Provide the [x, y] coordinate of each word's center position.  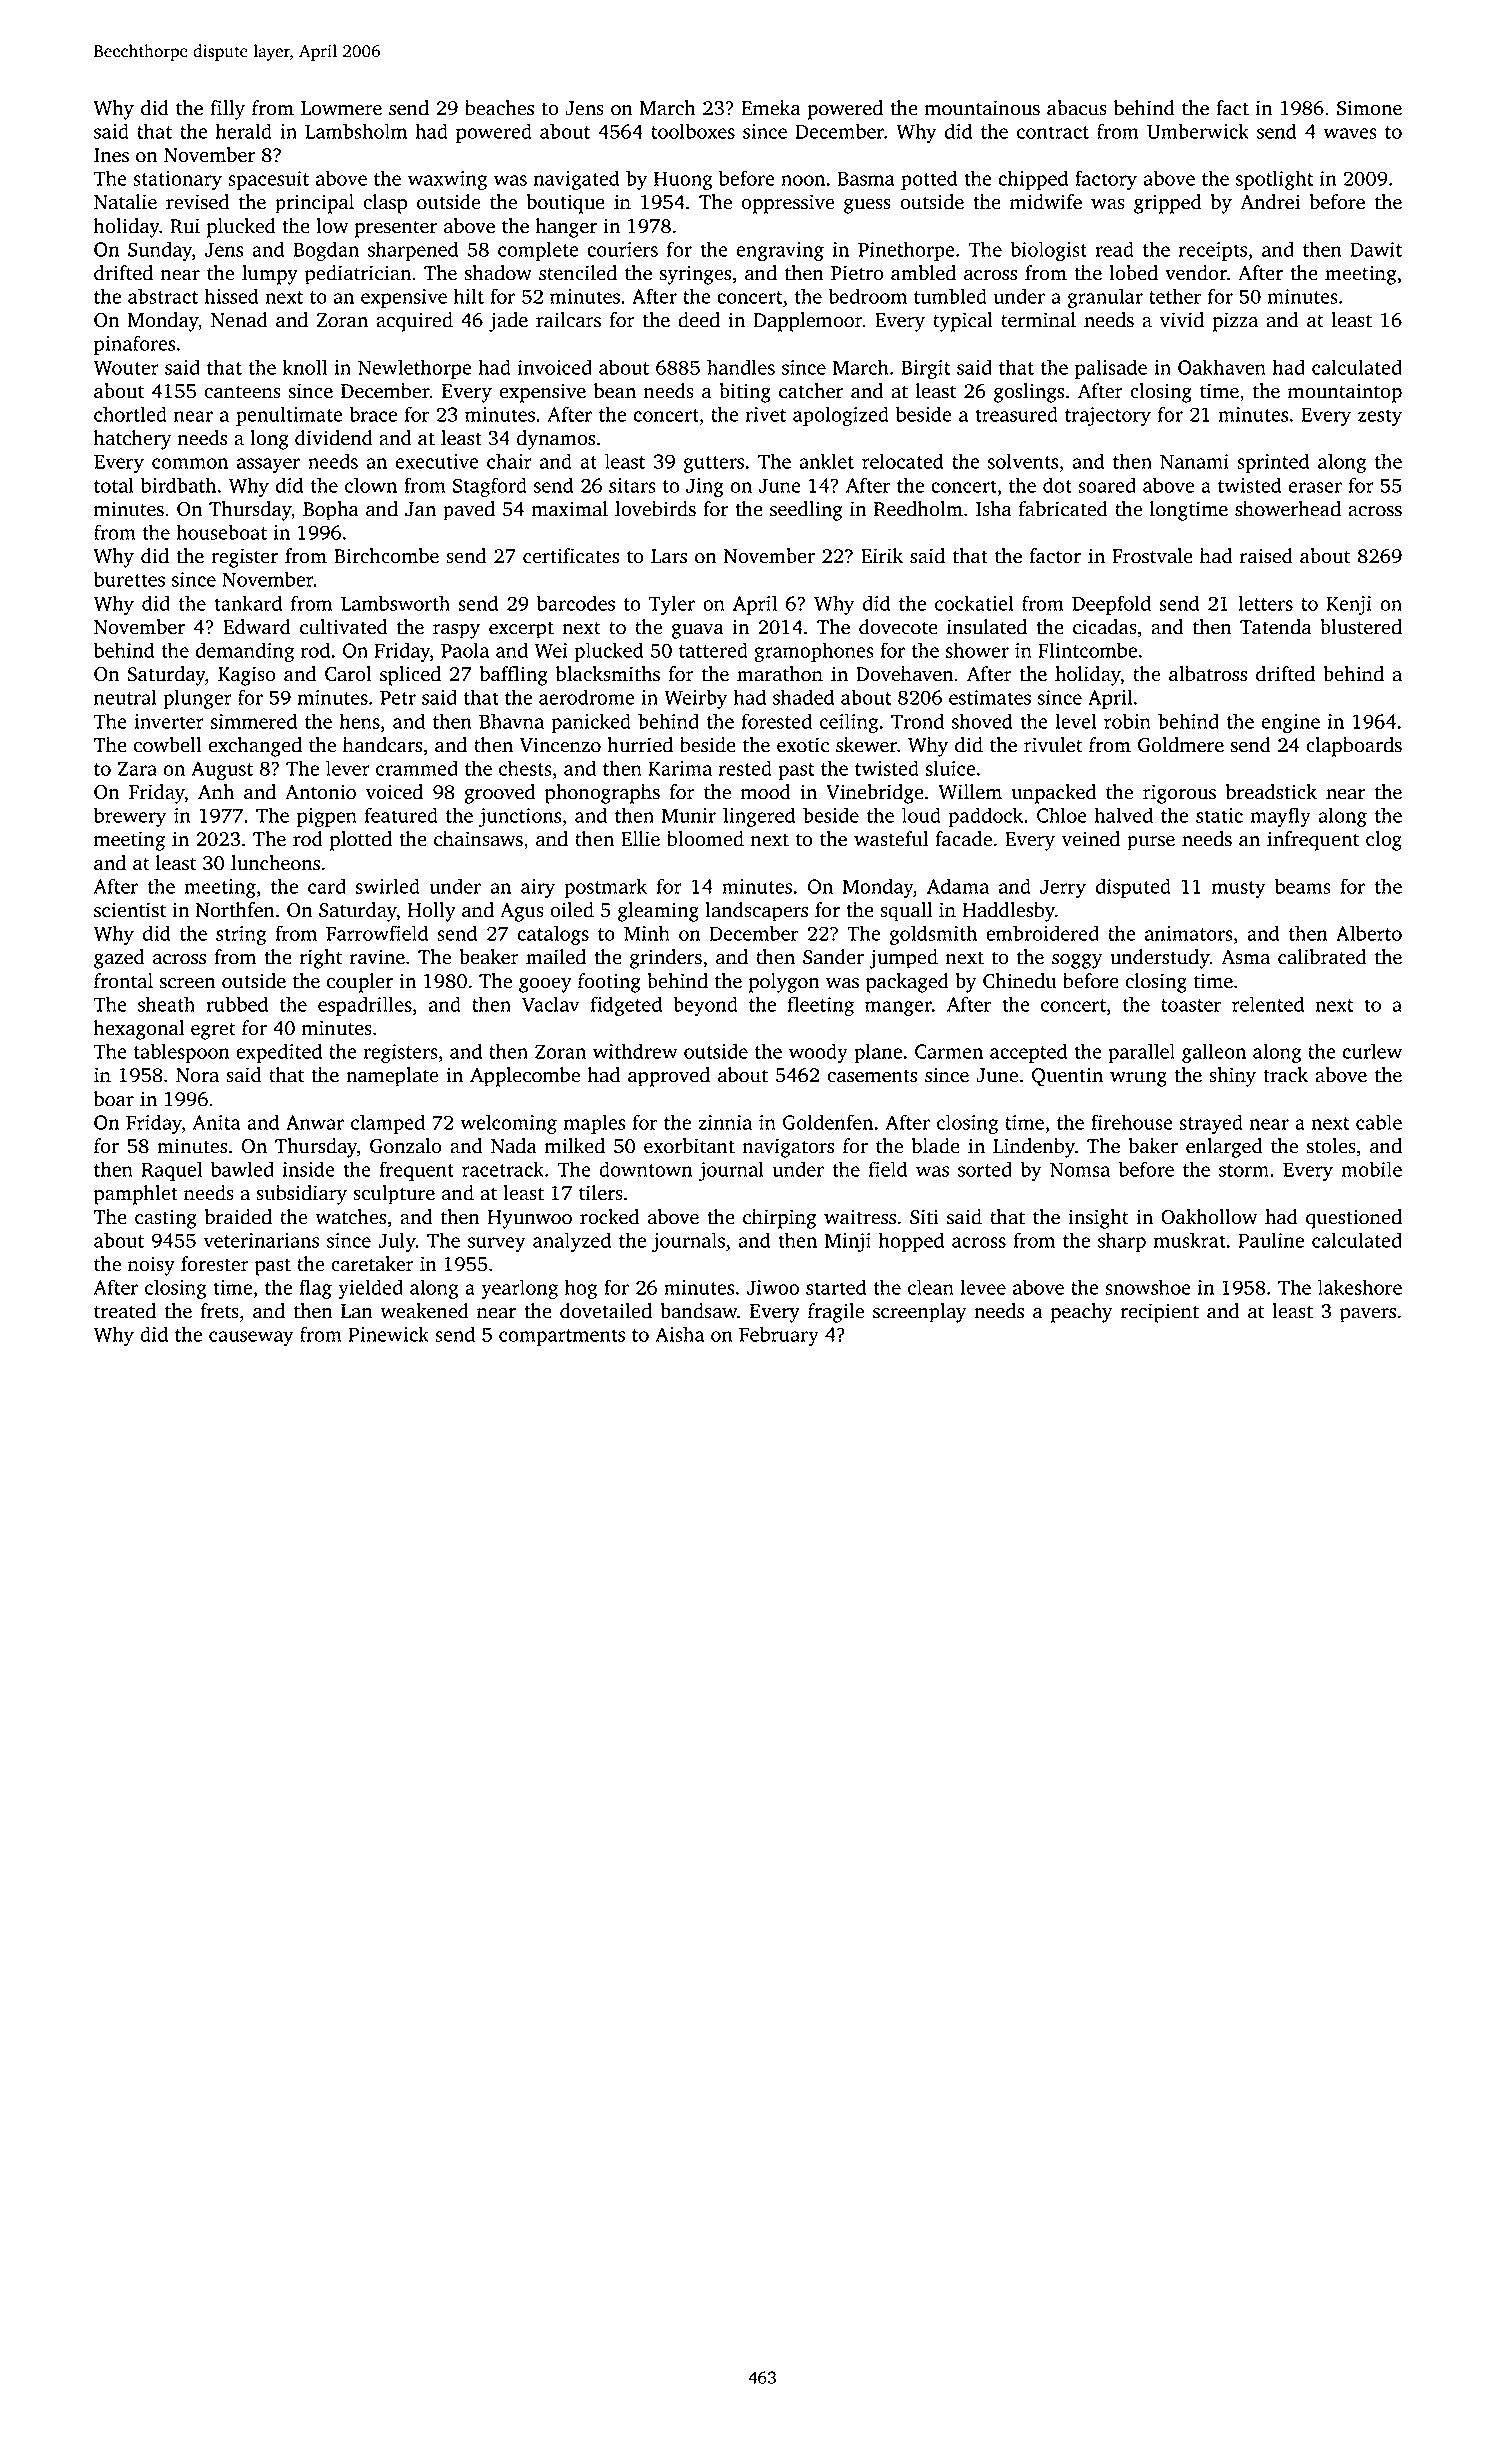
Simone [1369, 108]
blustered [1361, 627]
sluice [950, 768]
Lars [669, 556]
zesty [1380, 417]
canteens [242, 392]
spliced [410, 676]
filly [227, 110]
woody [818, 1053]
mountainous [982, 108]
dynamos [556, 440]
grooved [499, 794]
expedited [279, 1053]
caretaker [372, 1264]
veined [1091, 839]
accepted [1028, 1053]
